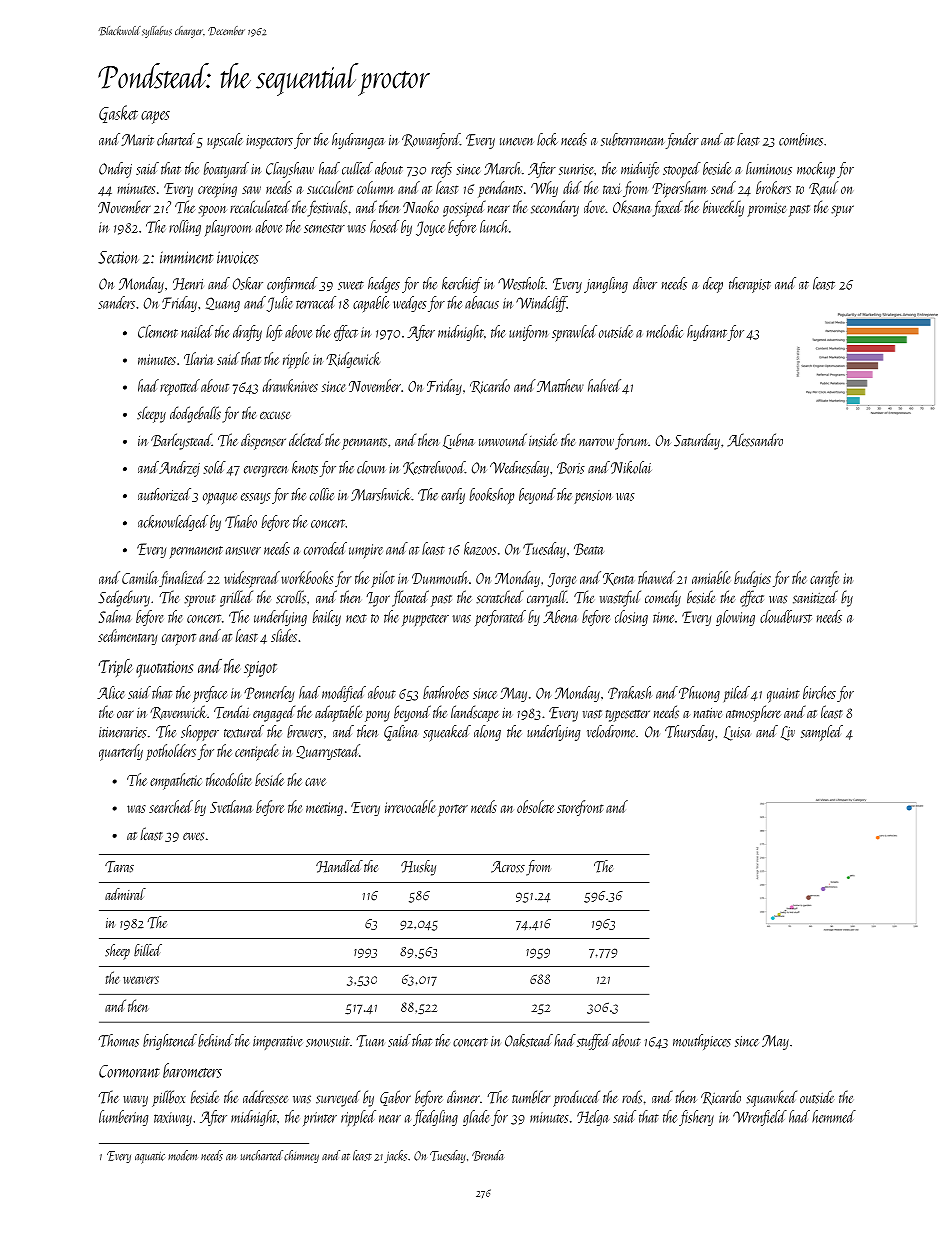 The width and height of the screenshot is (952, 1233). I want to click on next, so click(356, 618).
